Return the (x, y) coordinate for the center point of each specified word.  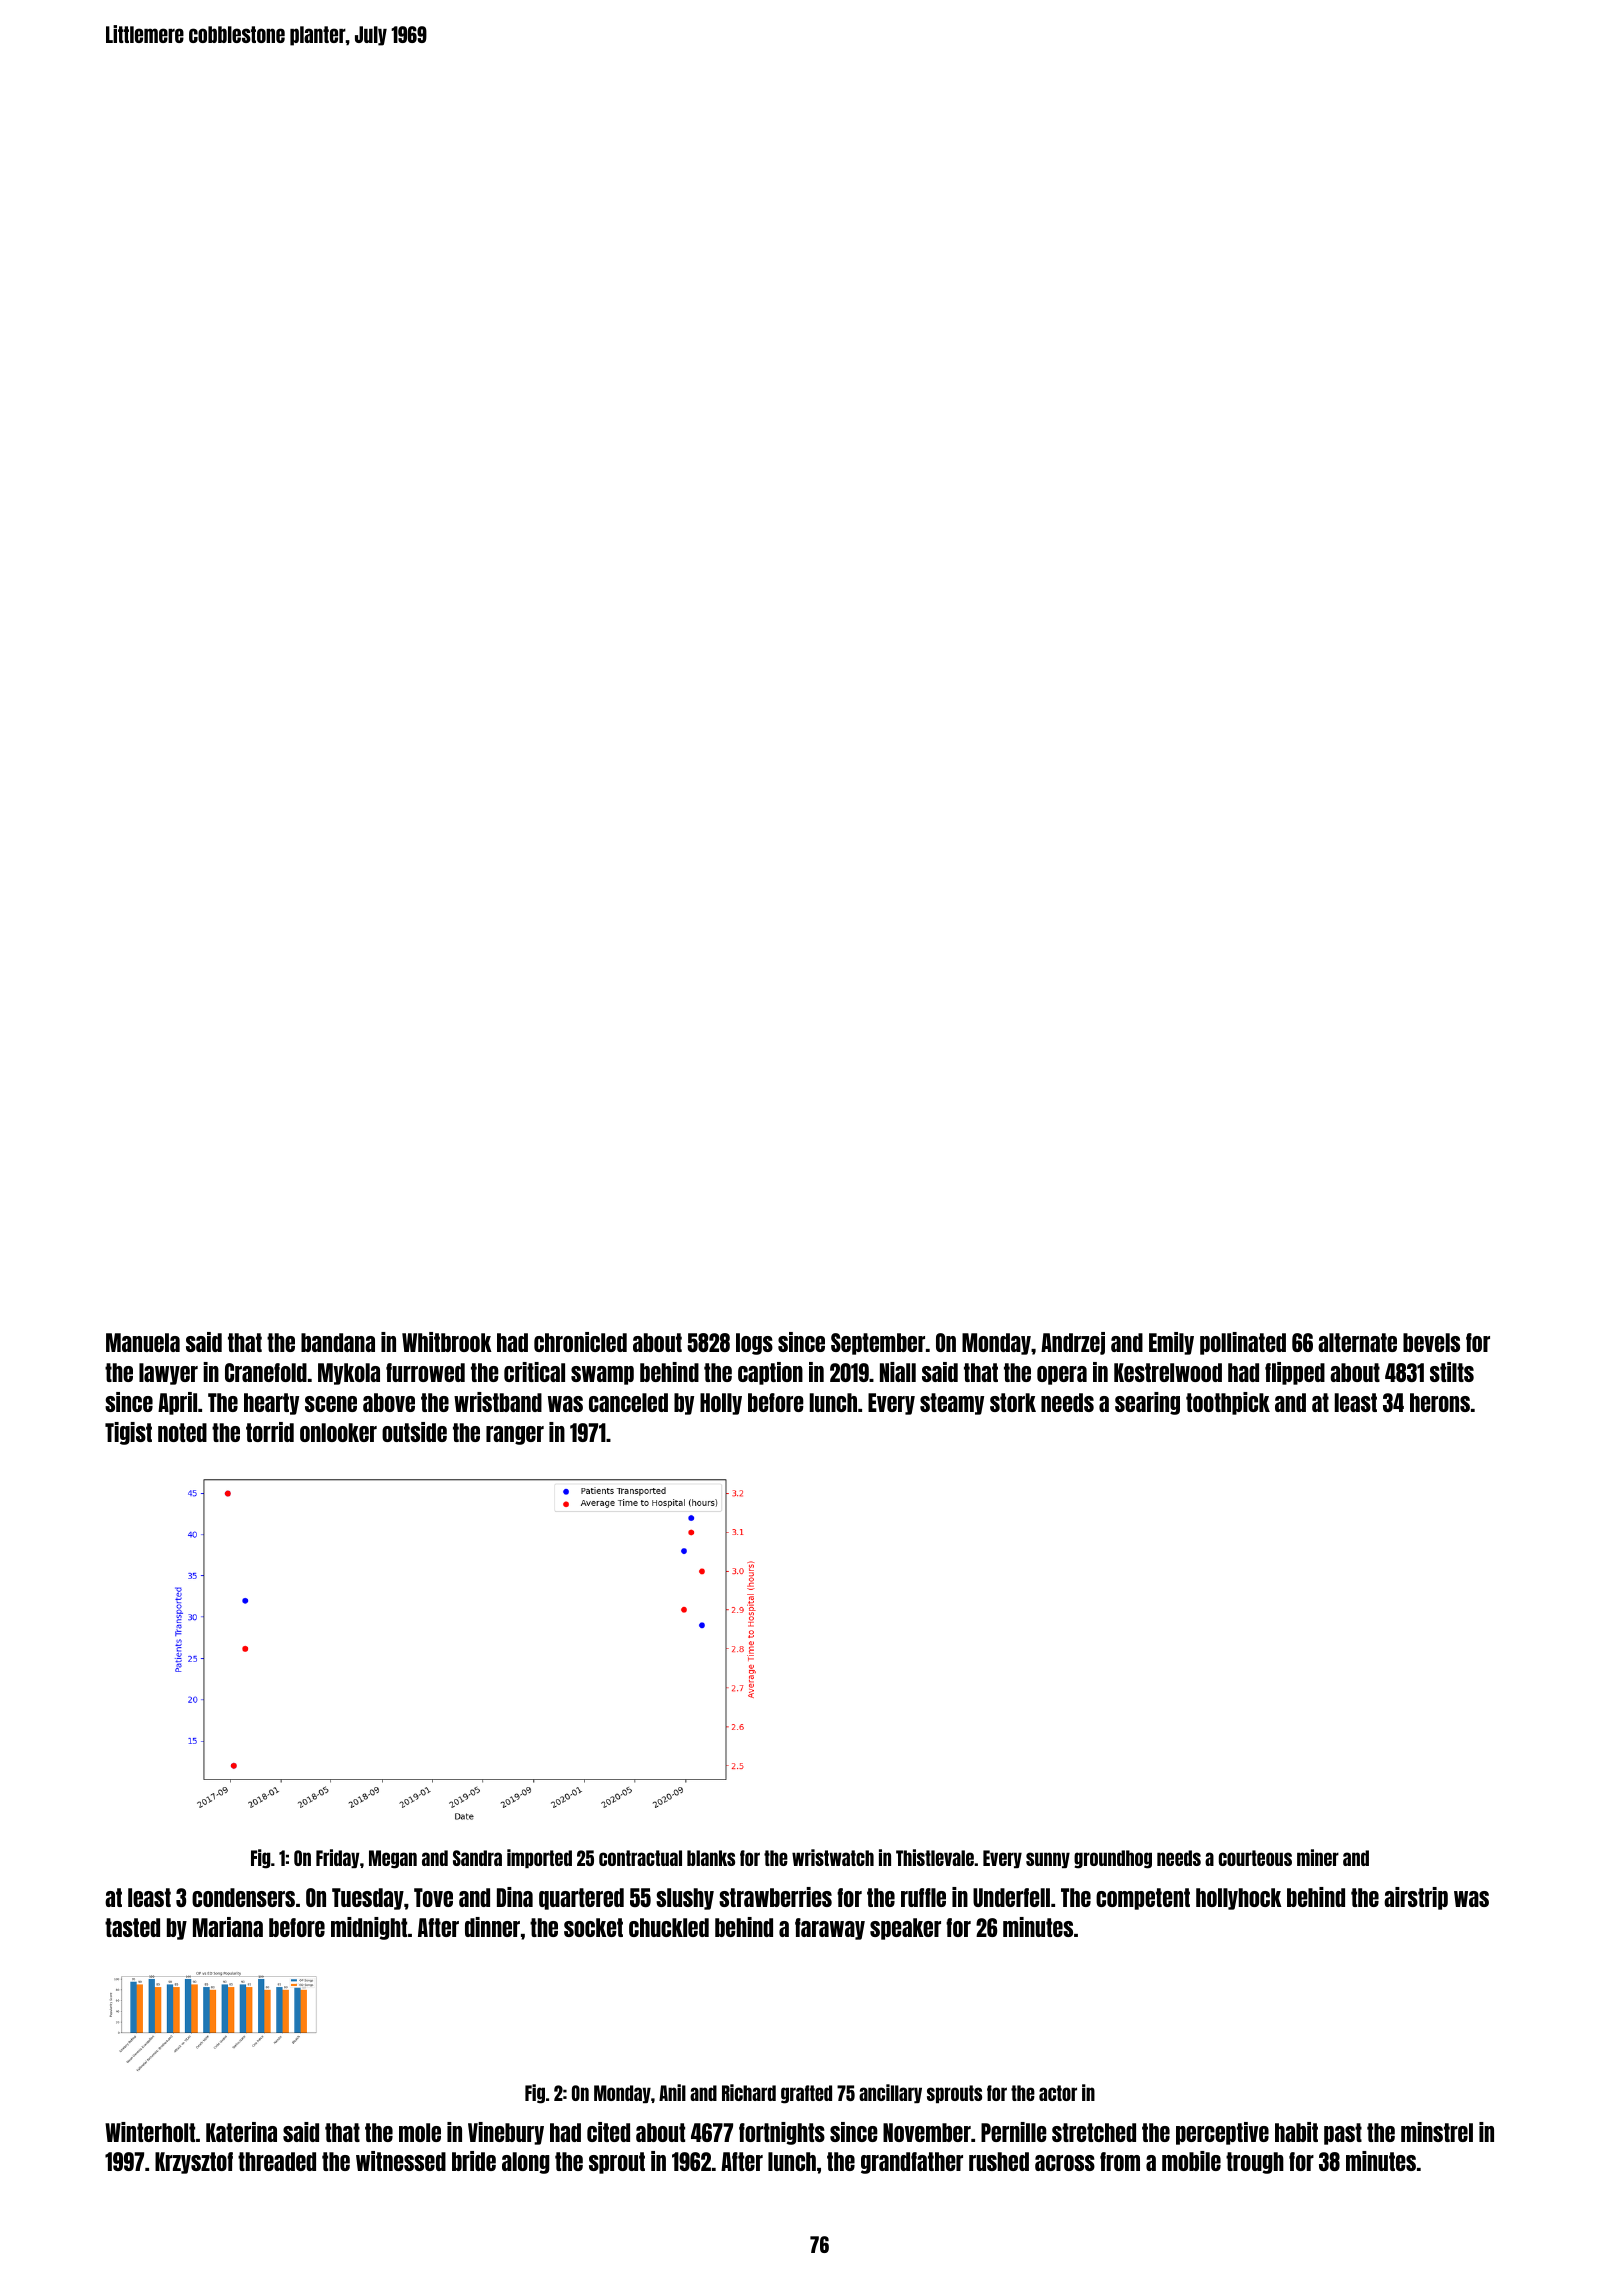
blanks (711, 1858)
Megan (393, 1859)
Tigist (128, 1433)
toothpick (1228, 1403)
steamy (952, 1404)
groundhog (1113, 1859)
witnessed (401, 2161)
